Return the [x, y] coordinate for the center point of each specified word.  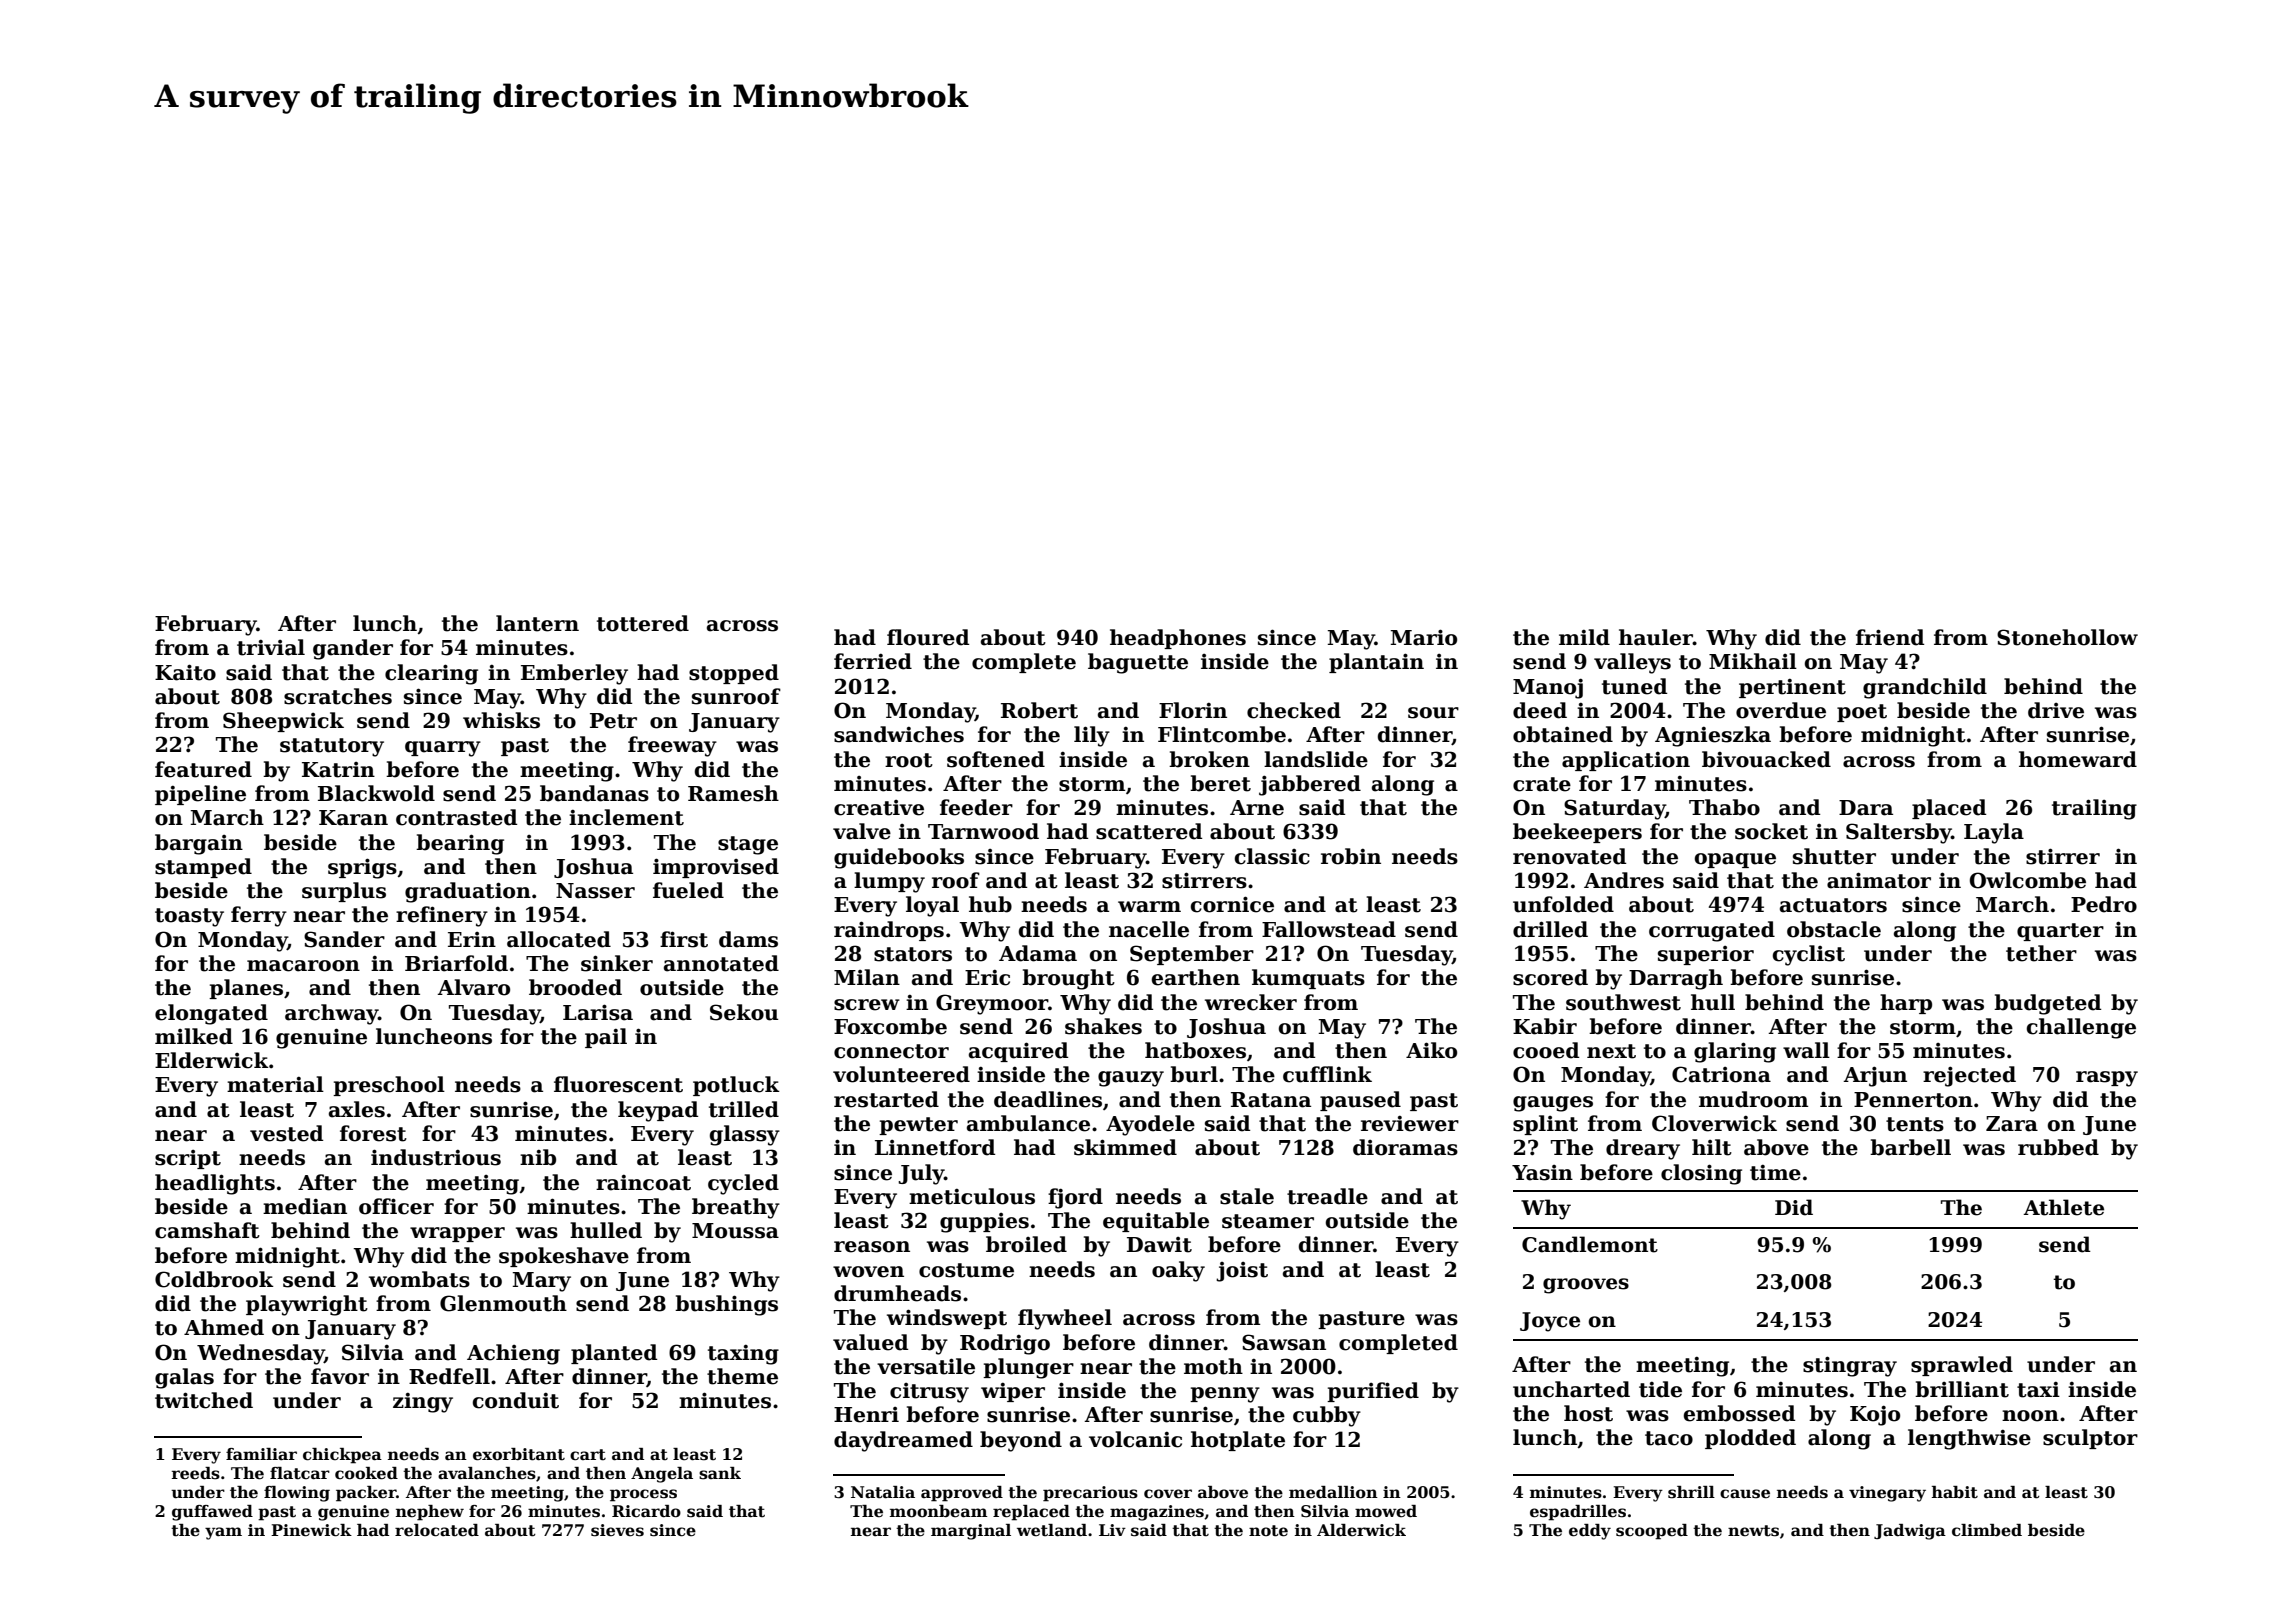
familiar [261, 1454]
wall [1806, 1050]
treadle [1327, 1196]
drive [2056, 710]
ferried [873, 661]
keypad [658, 1111]
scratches [338, 696]
